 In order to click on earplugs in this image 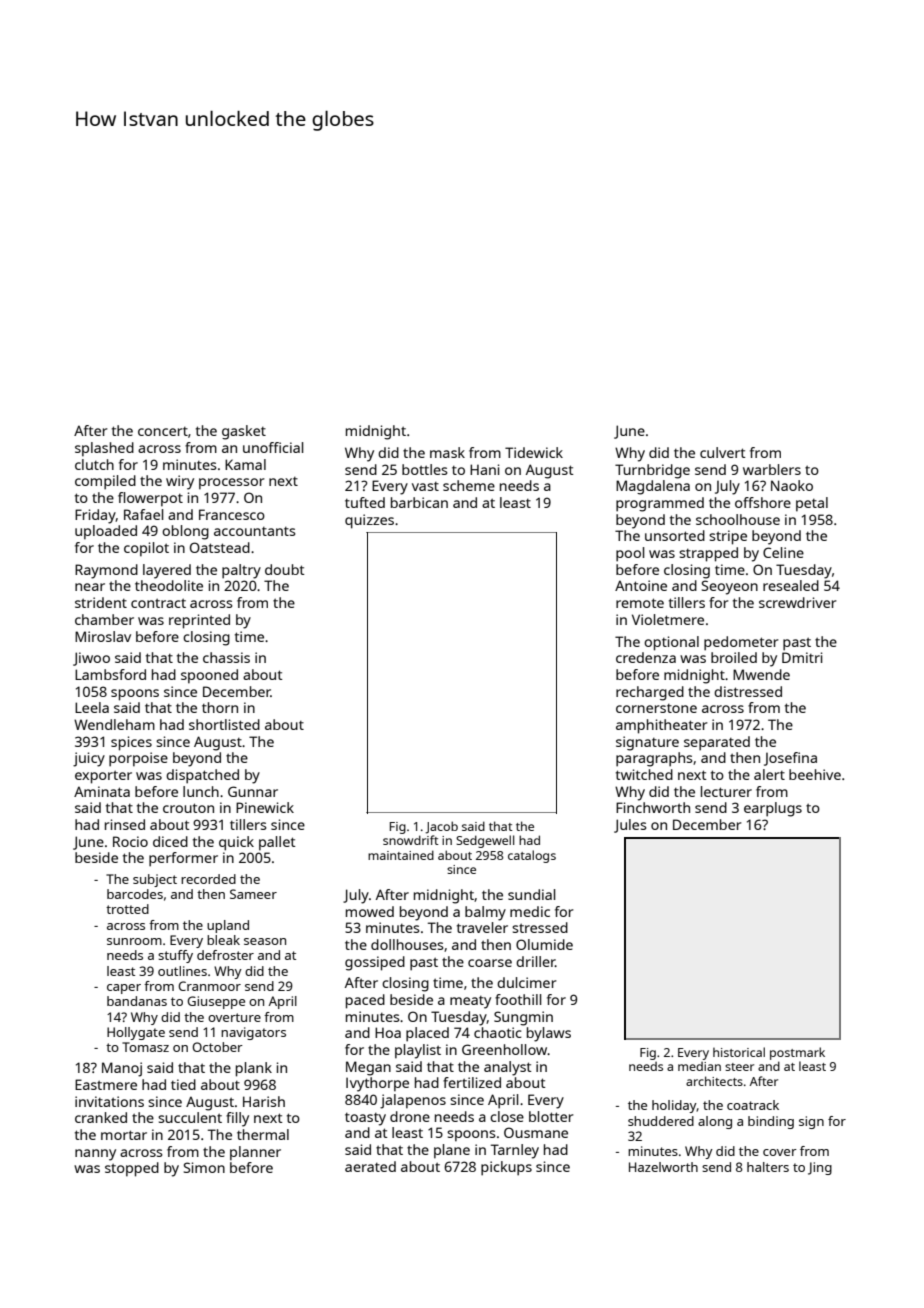, I will do `click(773, 809)`.
